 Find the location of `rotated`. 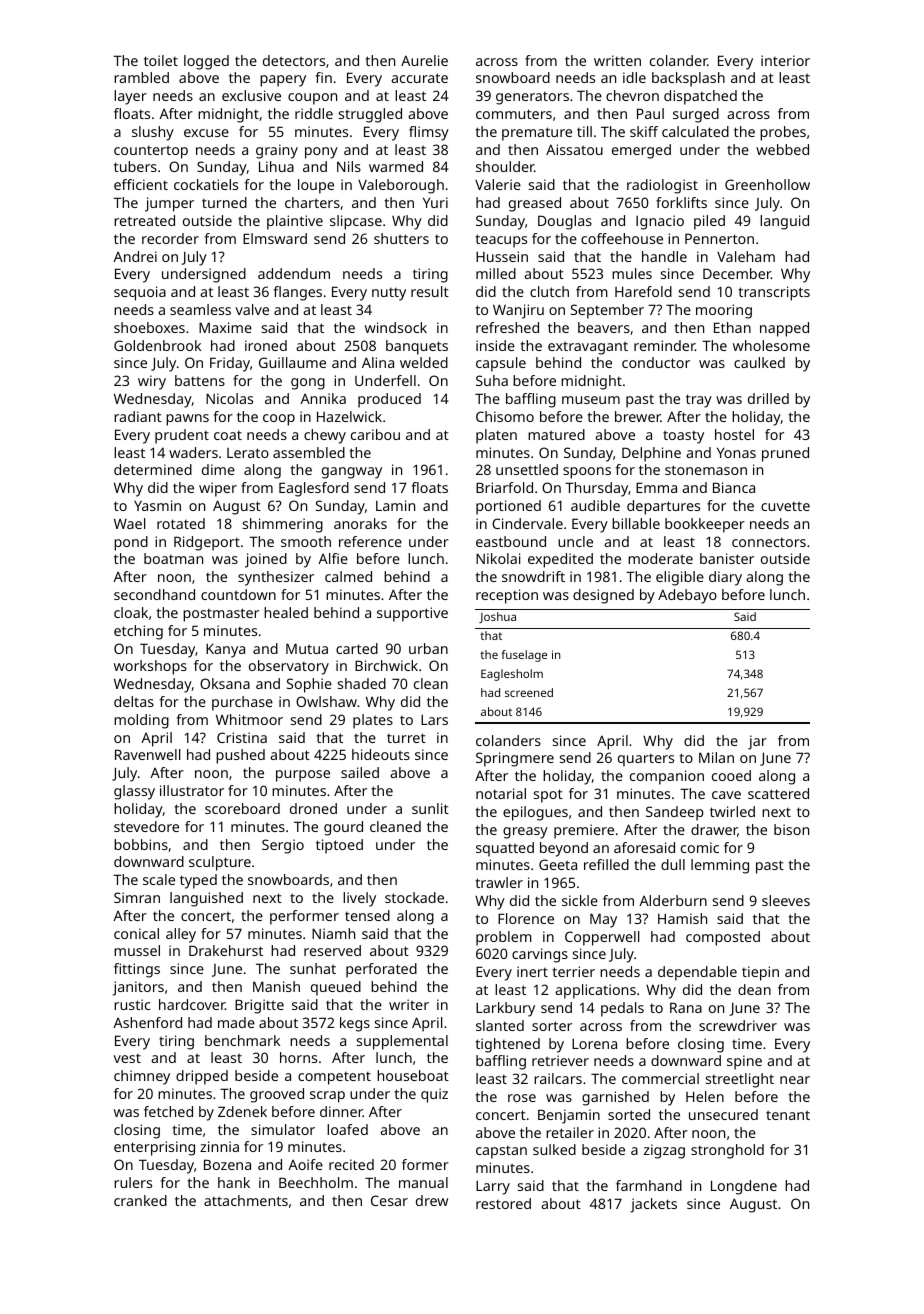

rotated is located at coordinates (181, 523).
